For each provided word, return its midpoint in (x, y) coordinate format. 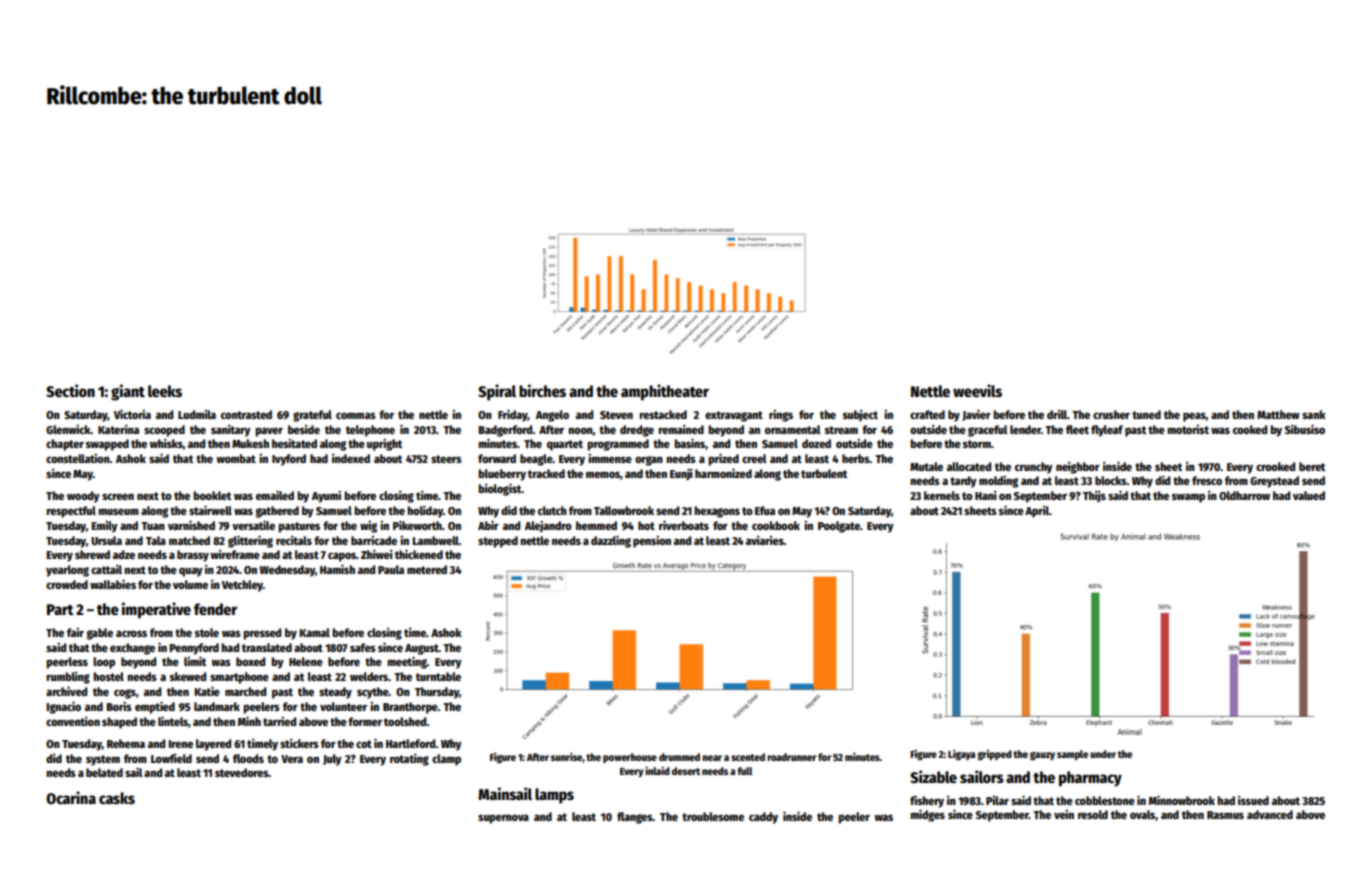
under (1103, 754)
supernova (503, 819)
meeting (407, 662)
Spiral (497, 392)
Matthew (1278, 414)
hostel (108, 676)
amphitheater (665, 392)
